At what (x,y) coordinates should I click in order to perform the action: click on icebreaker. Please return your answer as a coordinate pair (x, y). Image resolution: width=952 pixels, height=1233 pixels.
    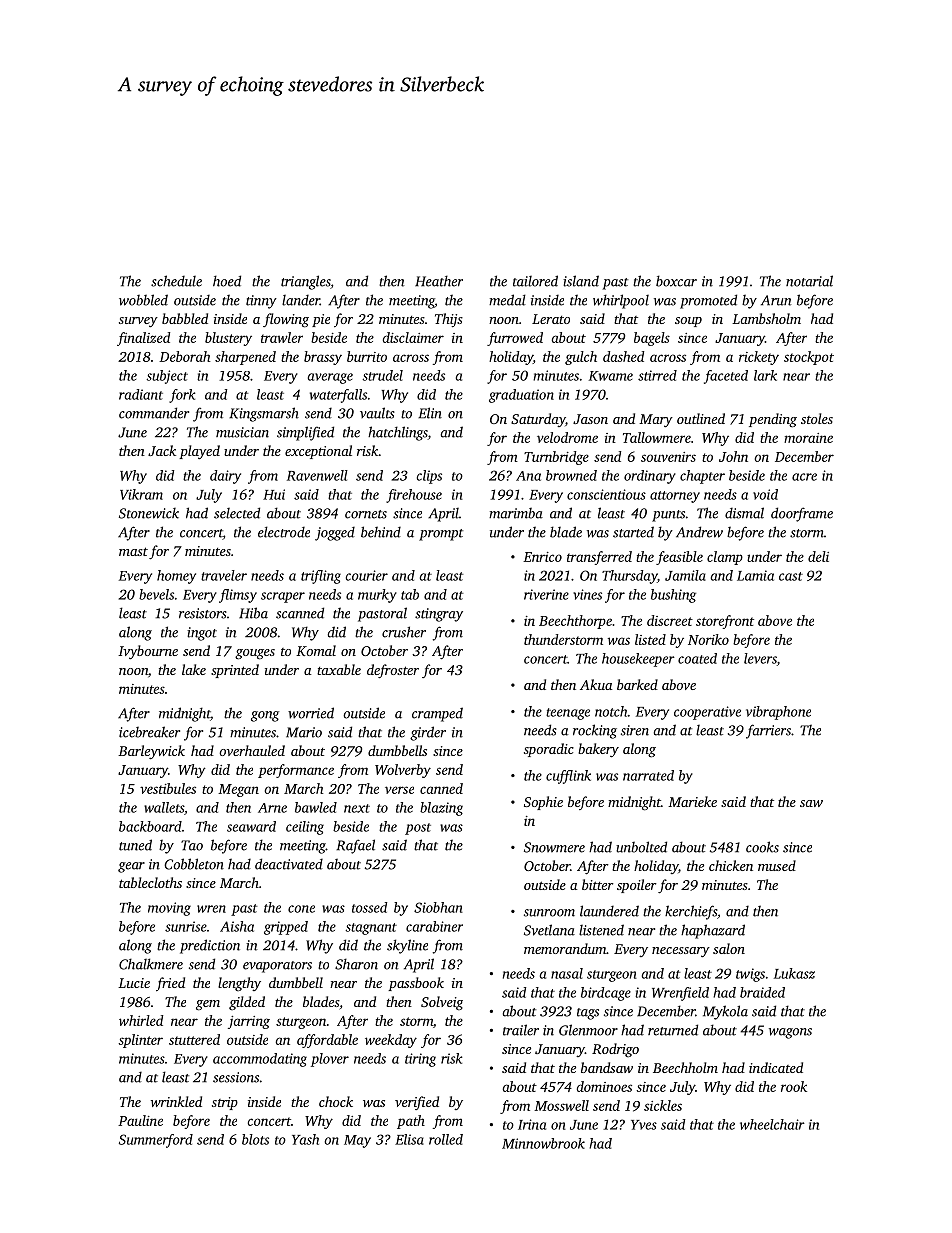
    Looking at the image, I should click on (149, 732).
